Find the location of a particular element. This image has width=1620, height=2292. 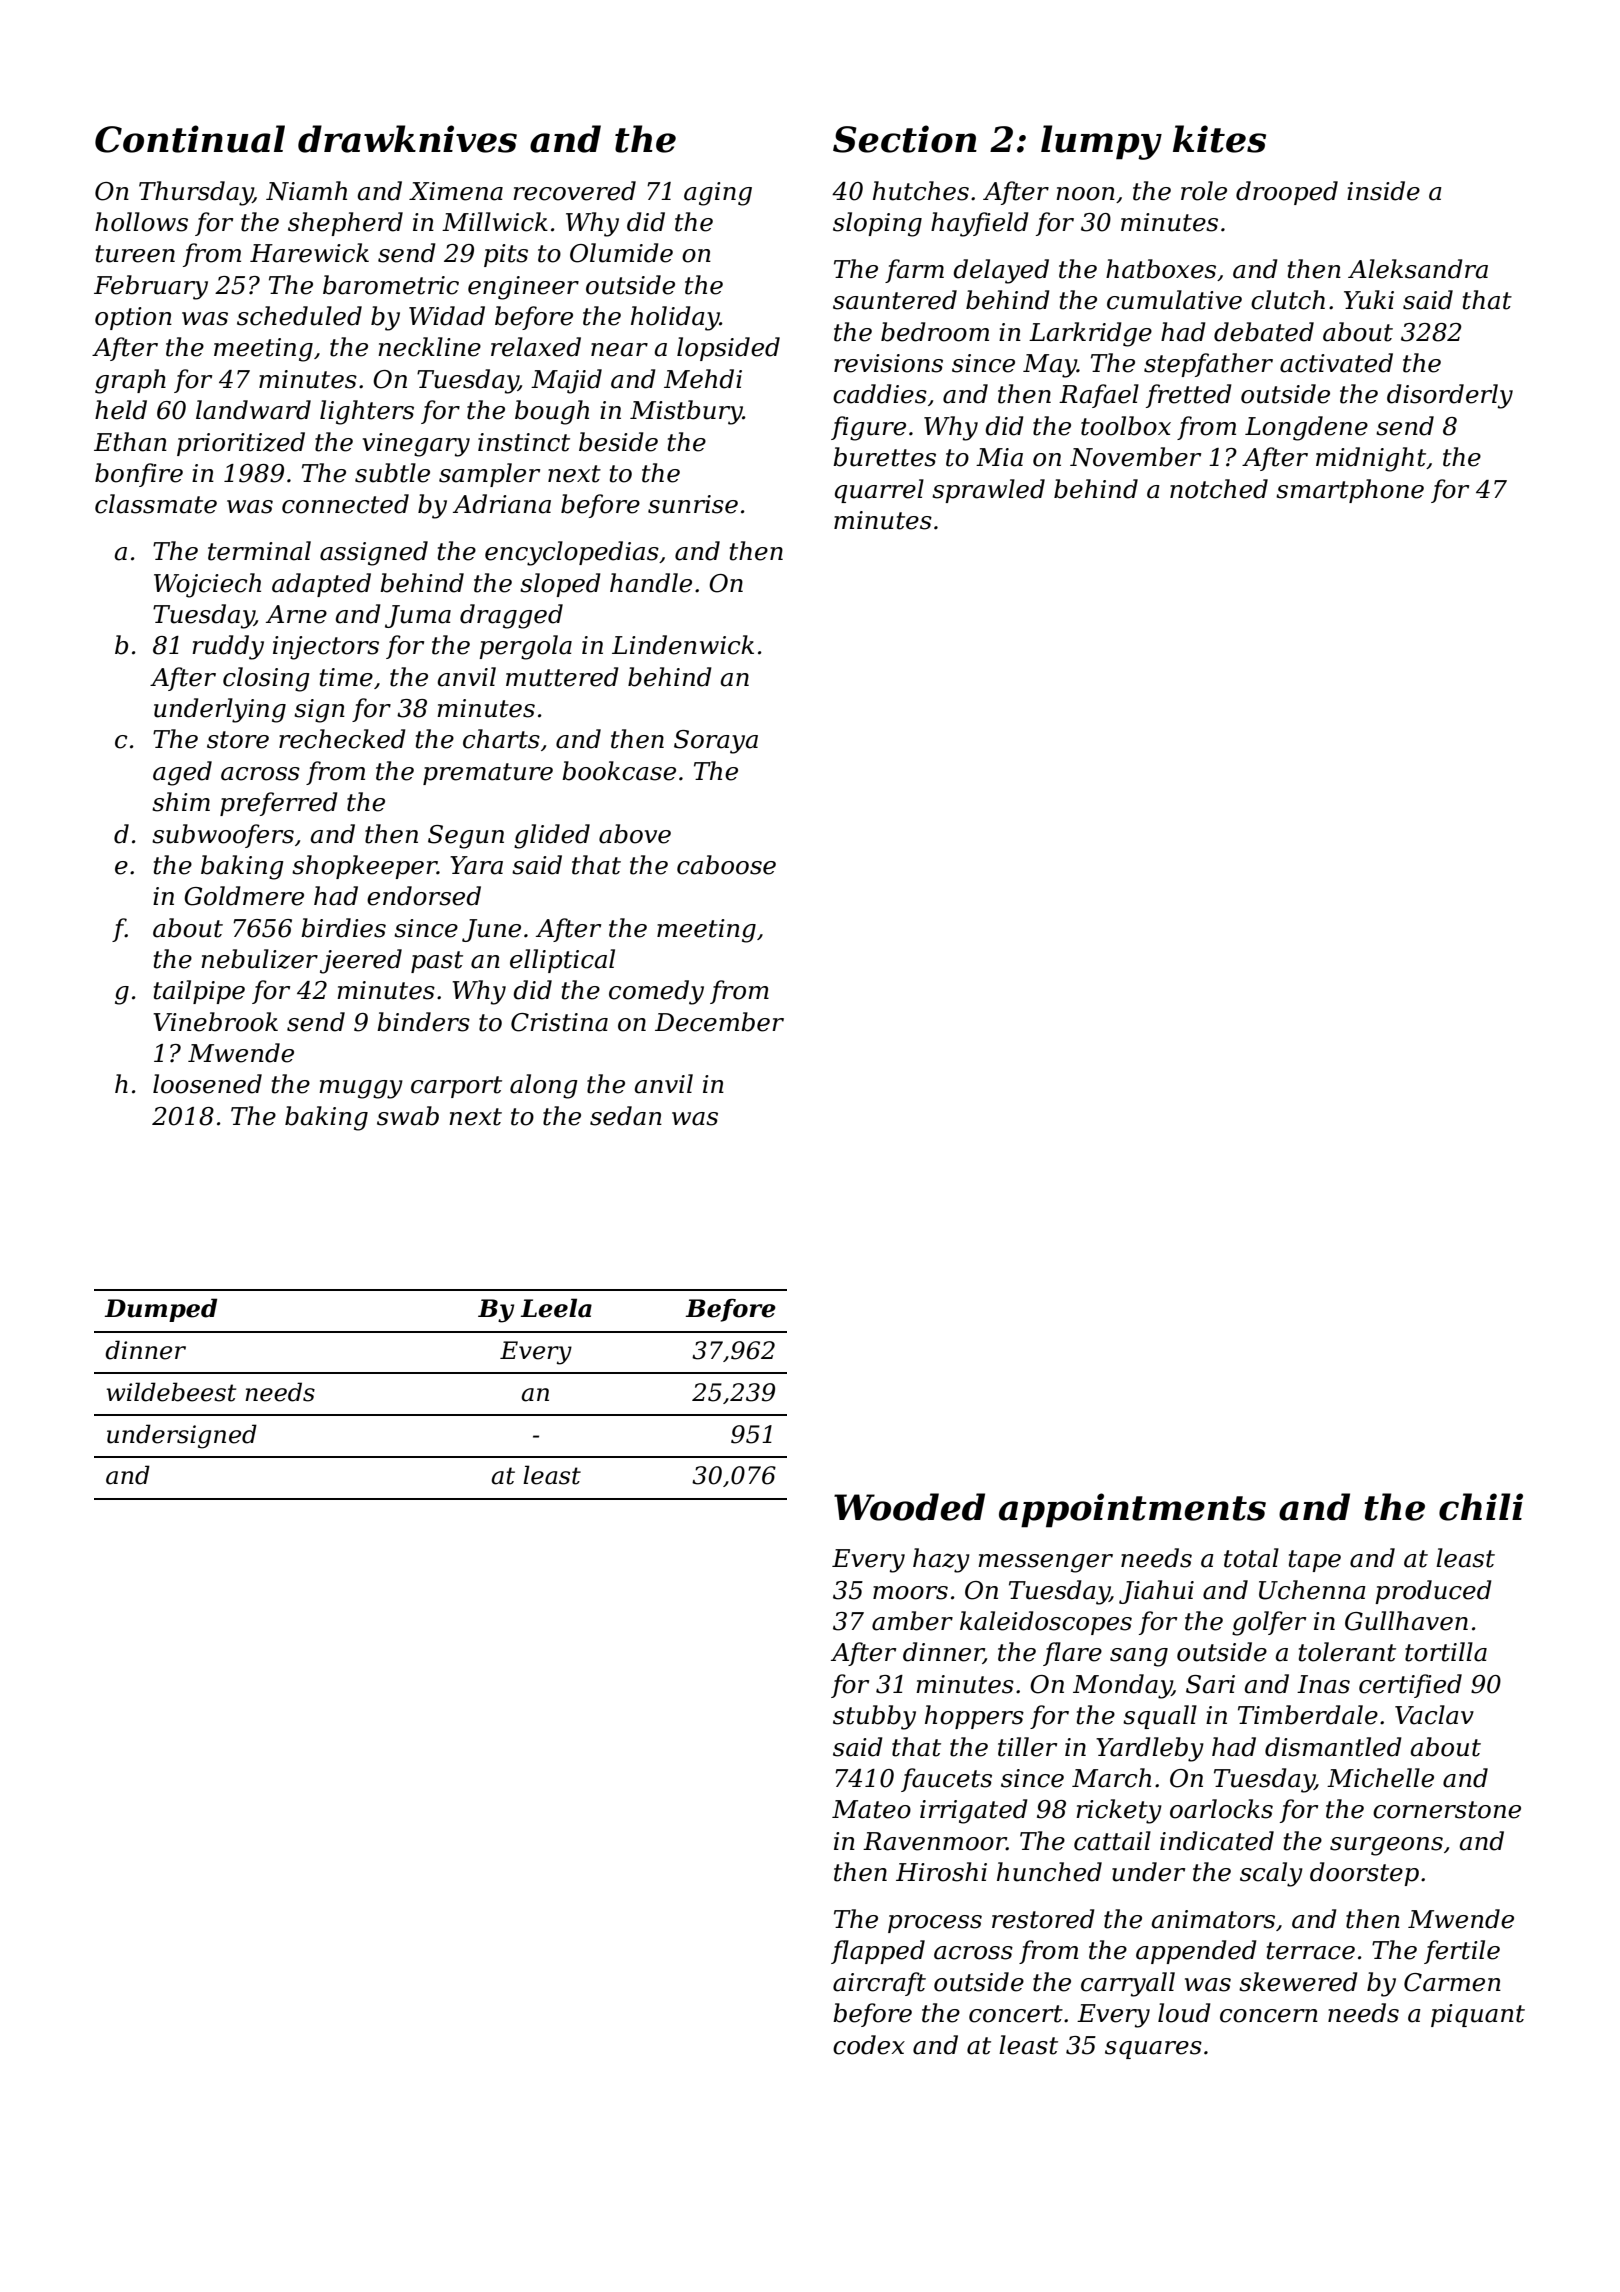

disorderly is located at coordinates (1450, 396).
